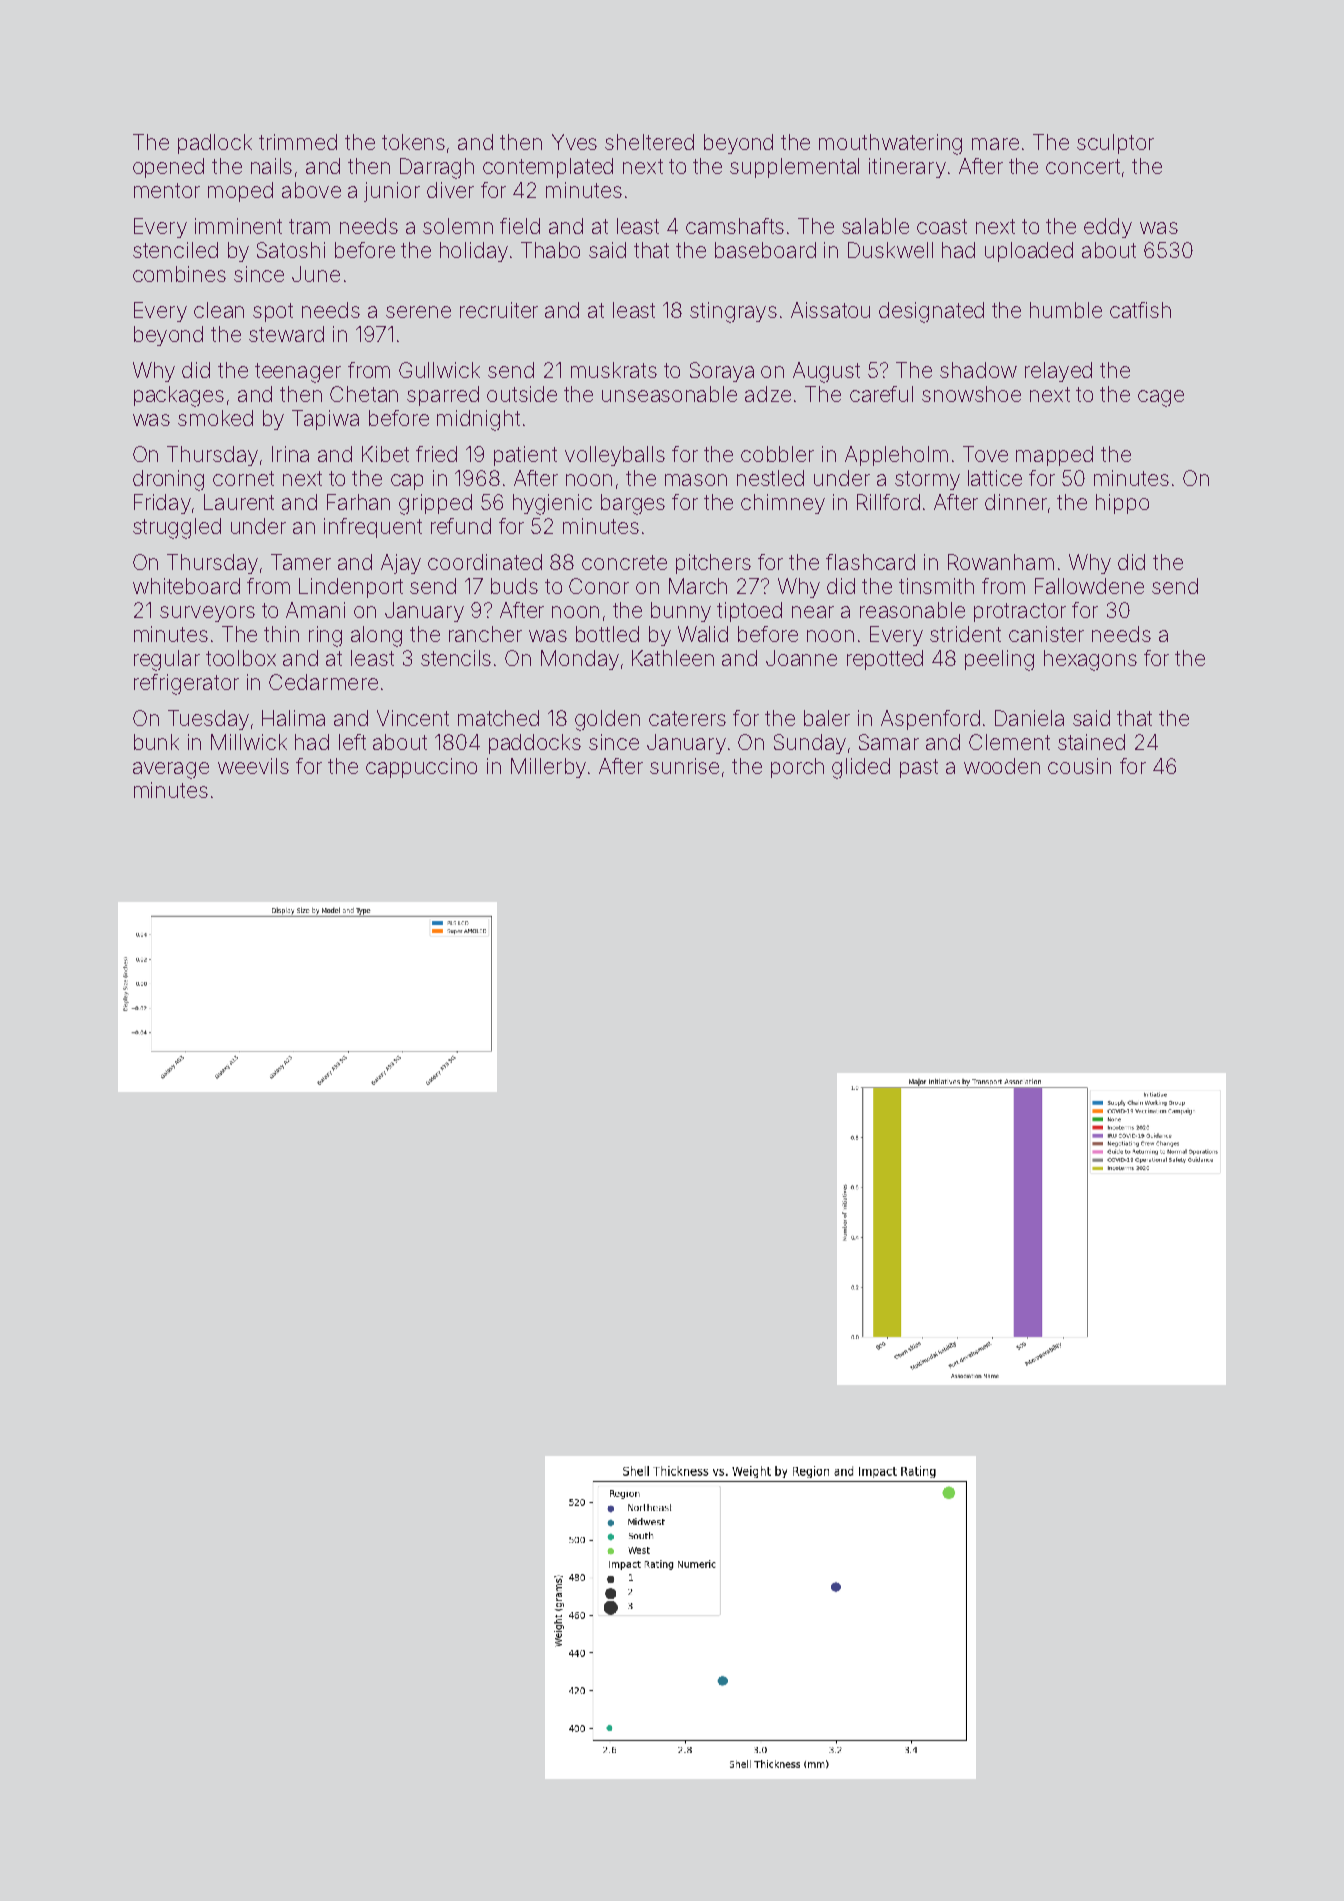 The height and width of the document is (1901, 1344). What do you see at coordinates (1140, 310) in the document?
I see `catfish` at bounding box center [1140, 310].
